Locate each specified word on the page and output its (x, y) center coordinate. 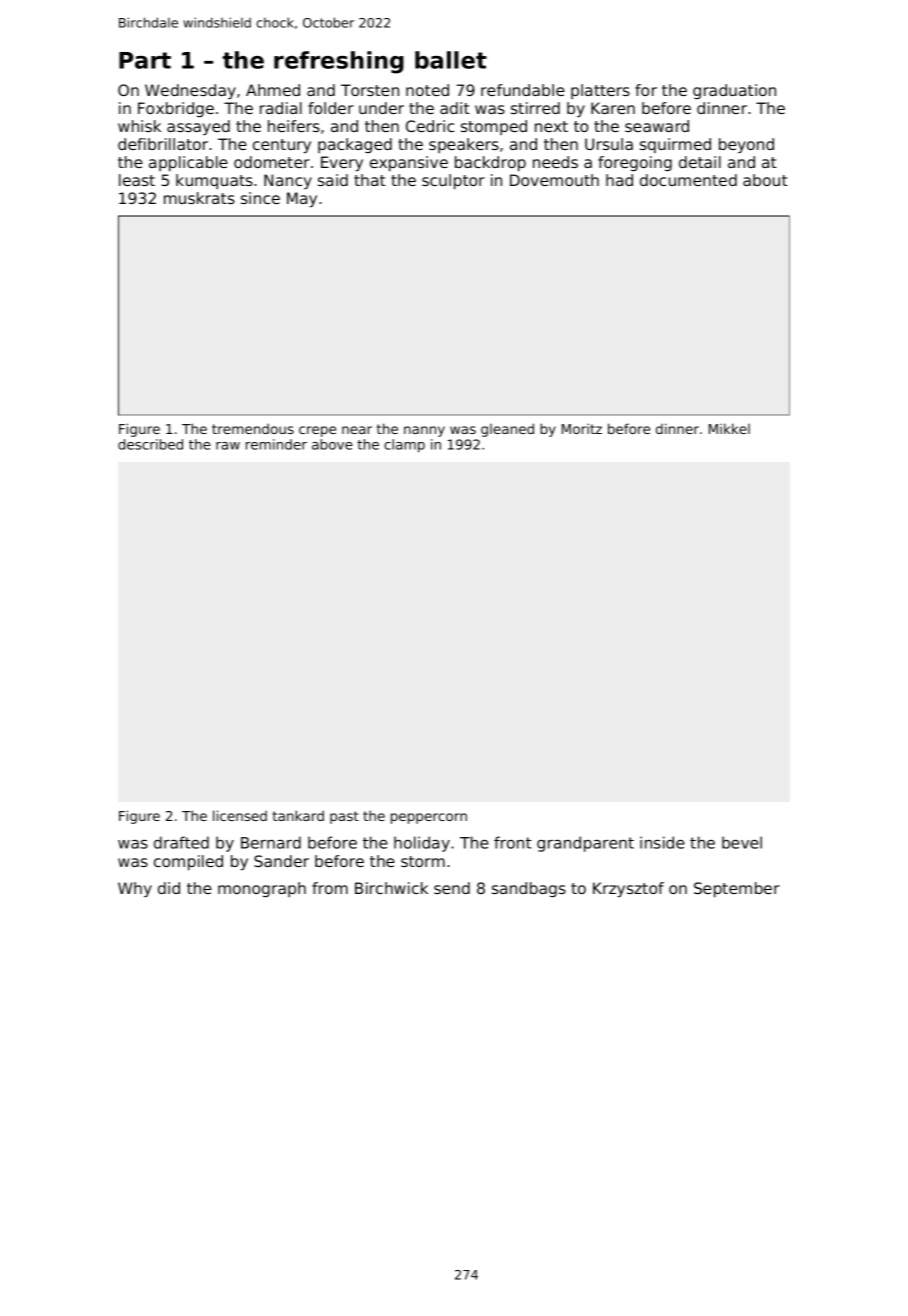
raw (228, 446)
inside (662, 842)
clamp (404, 446)
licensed (240, 815)
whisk (139, 126)
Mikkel (729, 428)
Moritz (582, 428)
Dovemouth (554, 180)
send (452, 888)
